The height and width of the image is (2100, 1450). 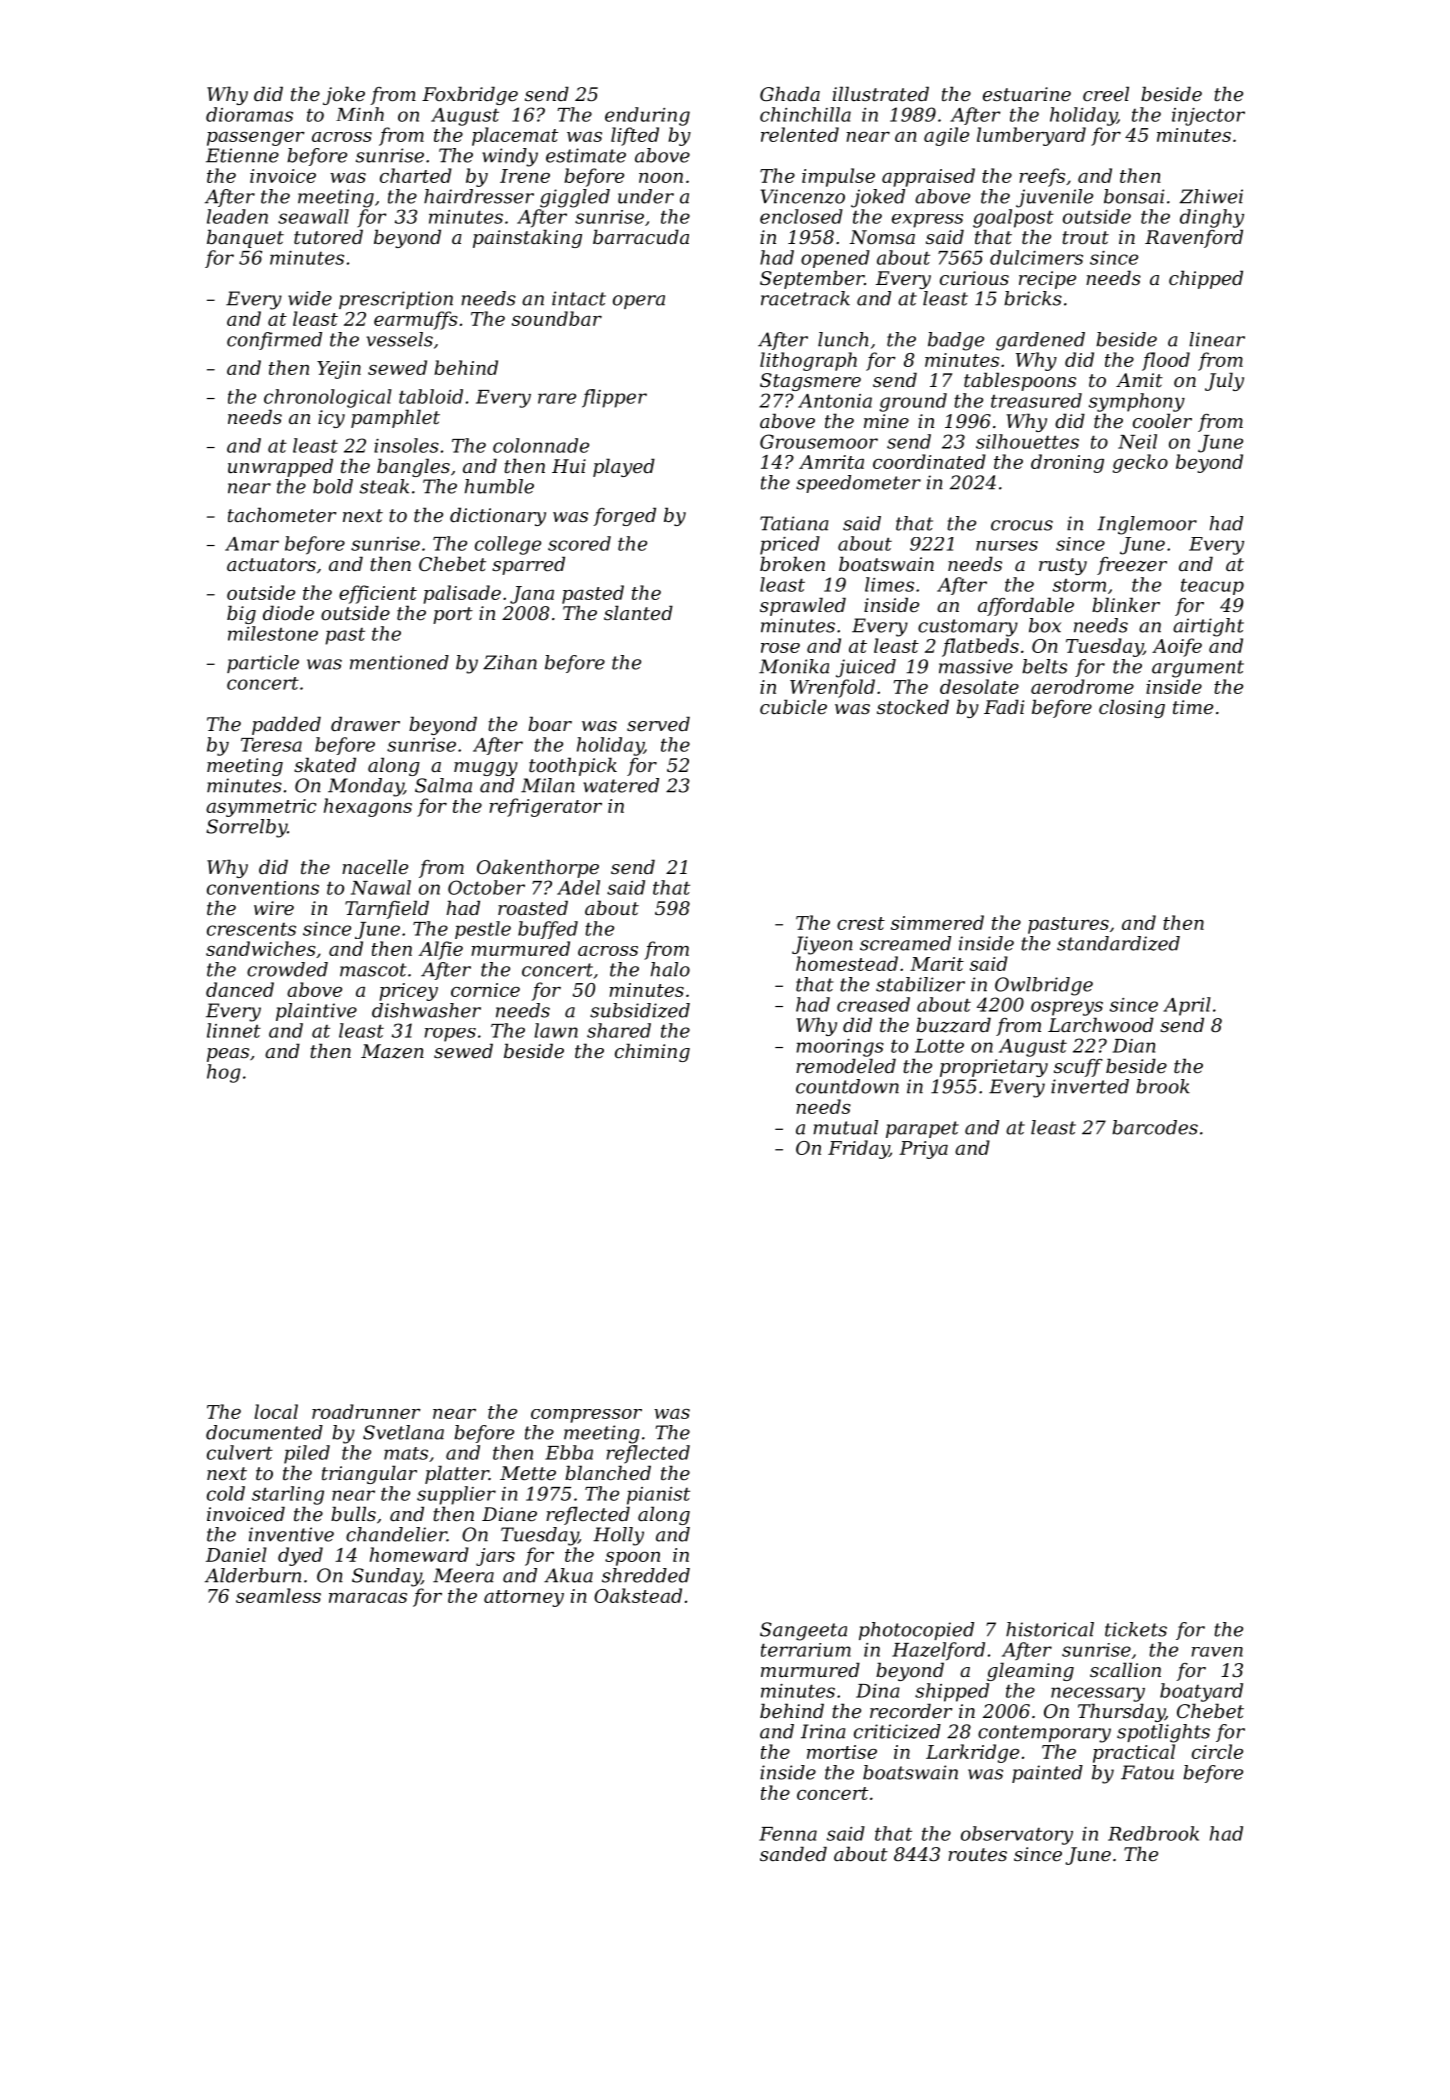 What do you see at coordinates (1139, 380) in the image?
I see `Amit` at bounding box center [1139, 380].
